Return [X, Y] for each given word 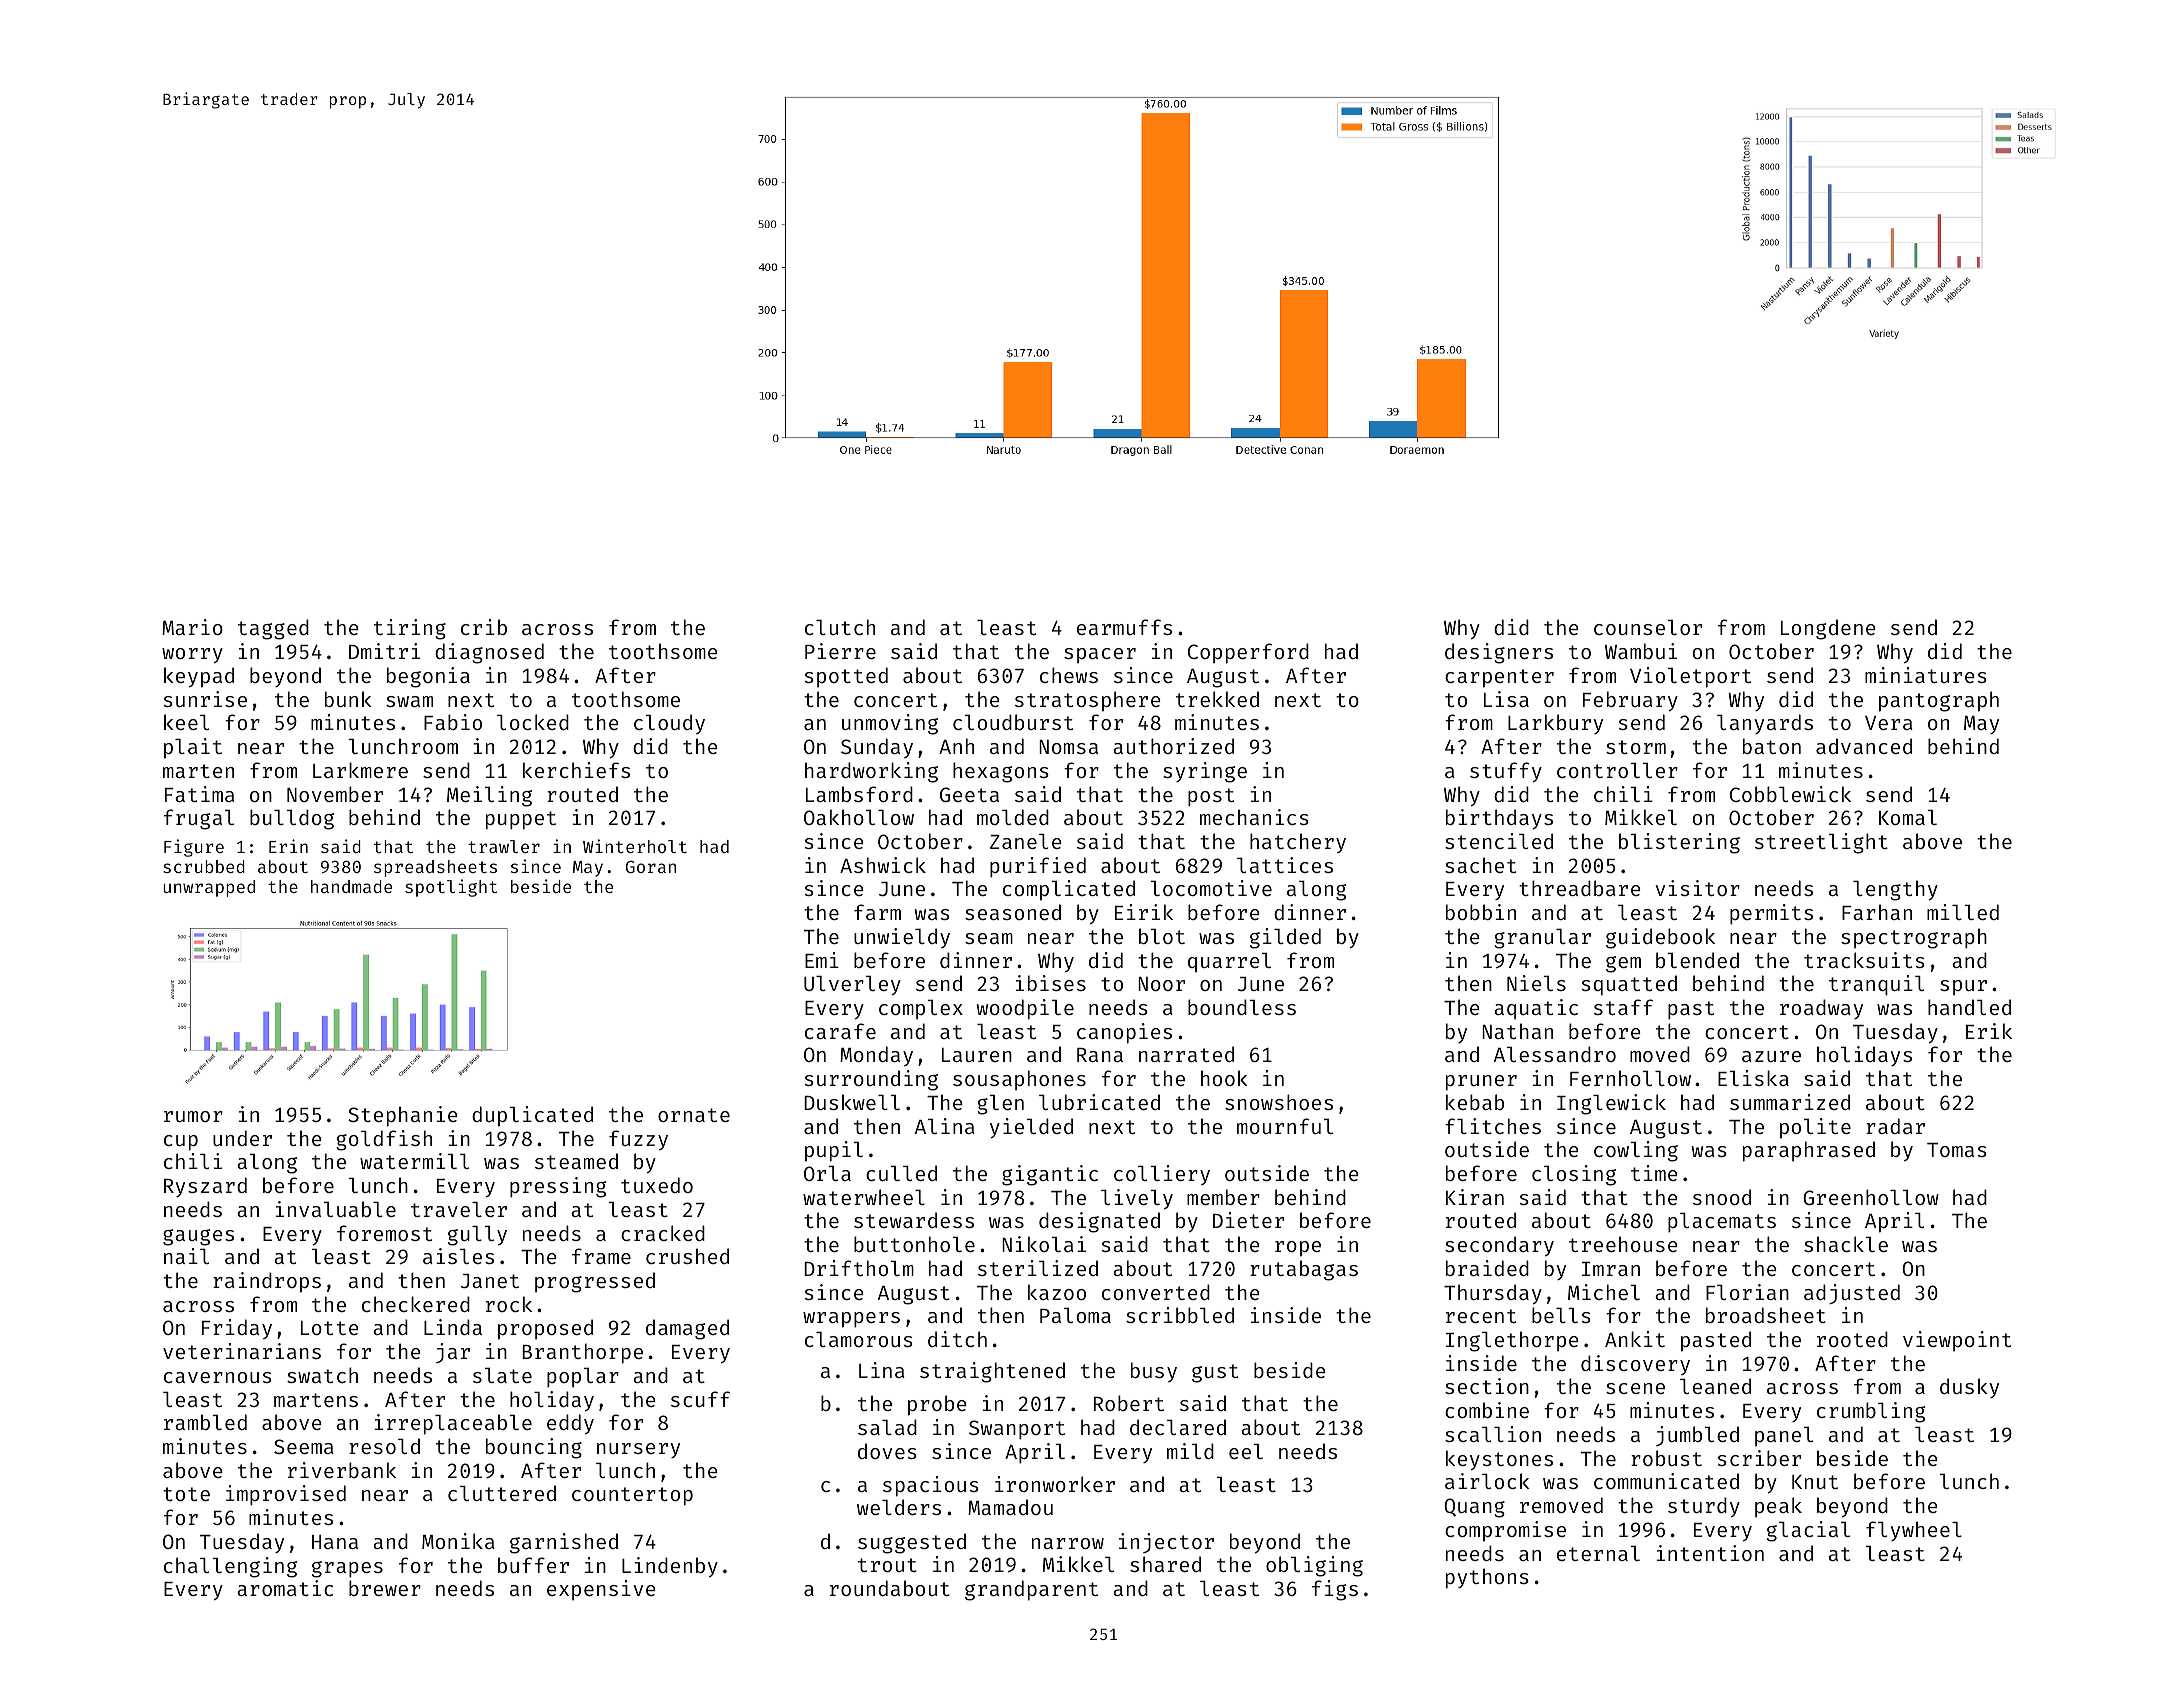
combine [1487, 1410]
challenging [230, 1567]
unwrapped [209, 888]
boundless [1242, 1007]
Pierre [840, 651]
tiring [410, 629]
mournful [1285, 1126]
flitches [1493, 1126]
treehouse [1623, 1244]
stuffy [1506, 772]
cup [181, 1143]
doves [887, 1451]
